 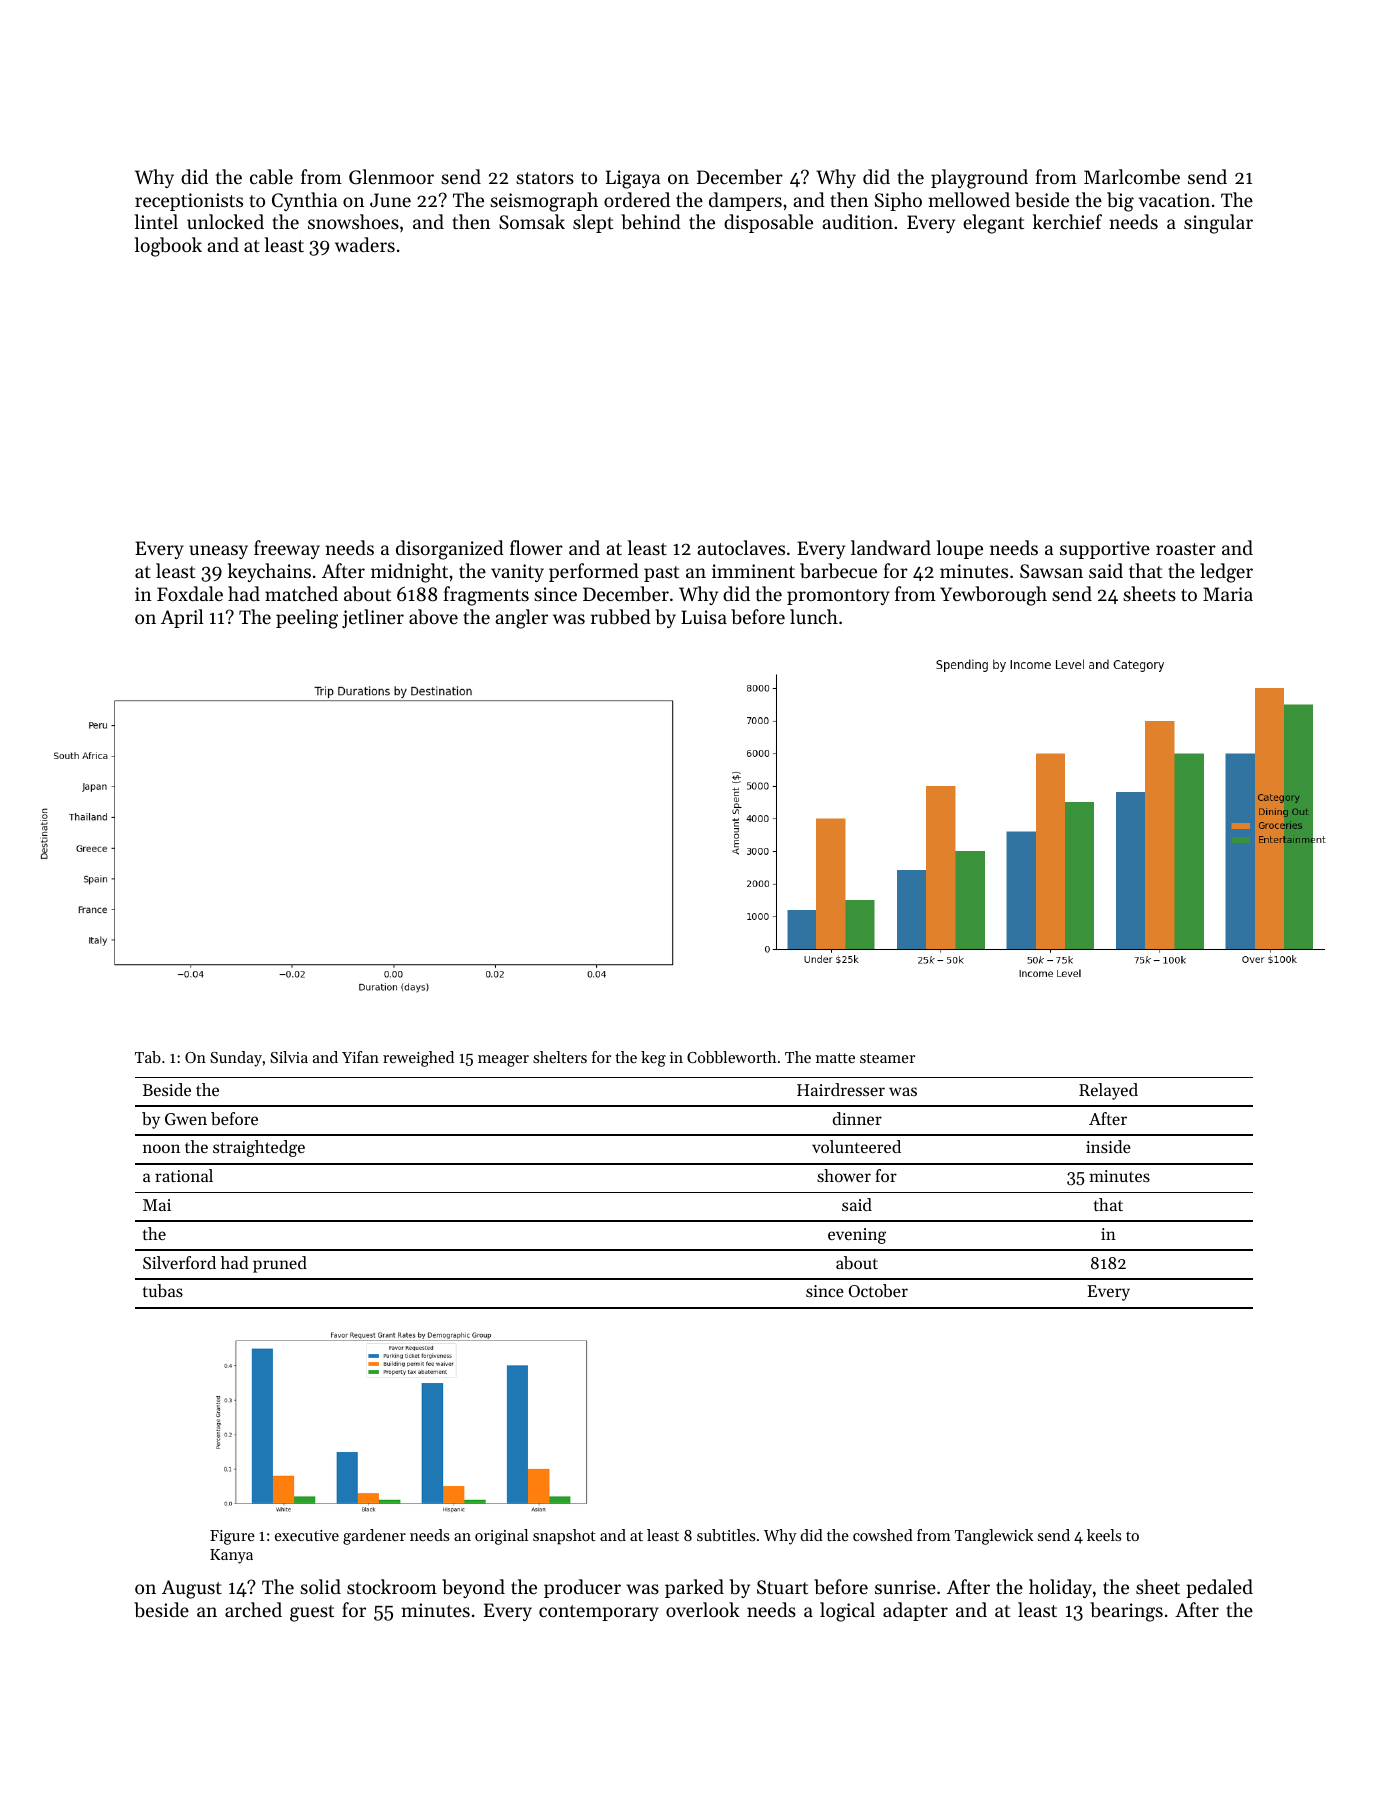 What do you see at coordinates (289, 1057) in the screenshot?
I see `Silvia` at bounding box center [289, 1057].
